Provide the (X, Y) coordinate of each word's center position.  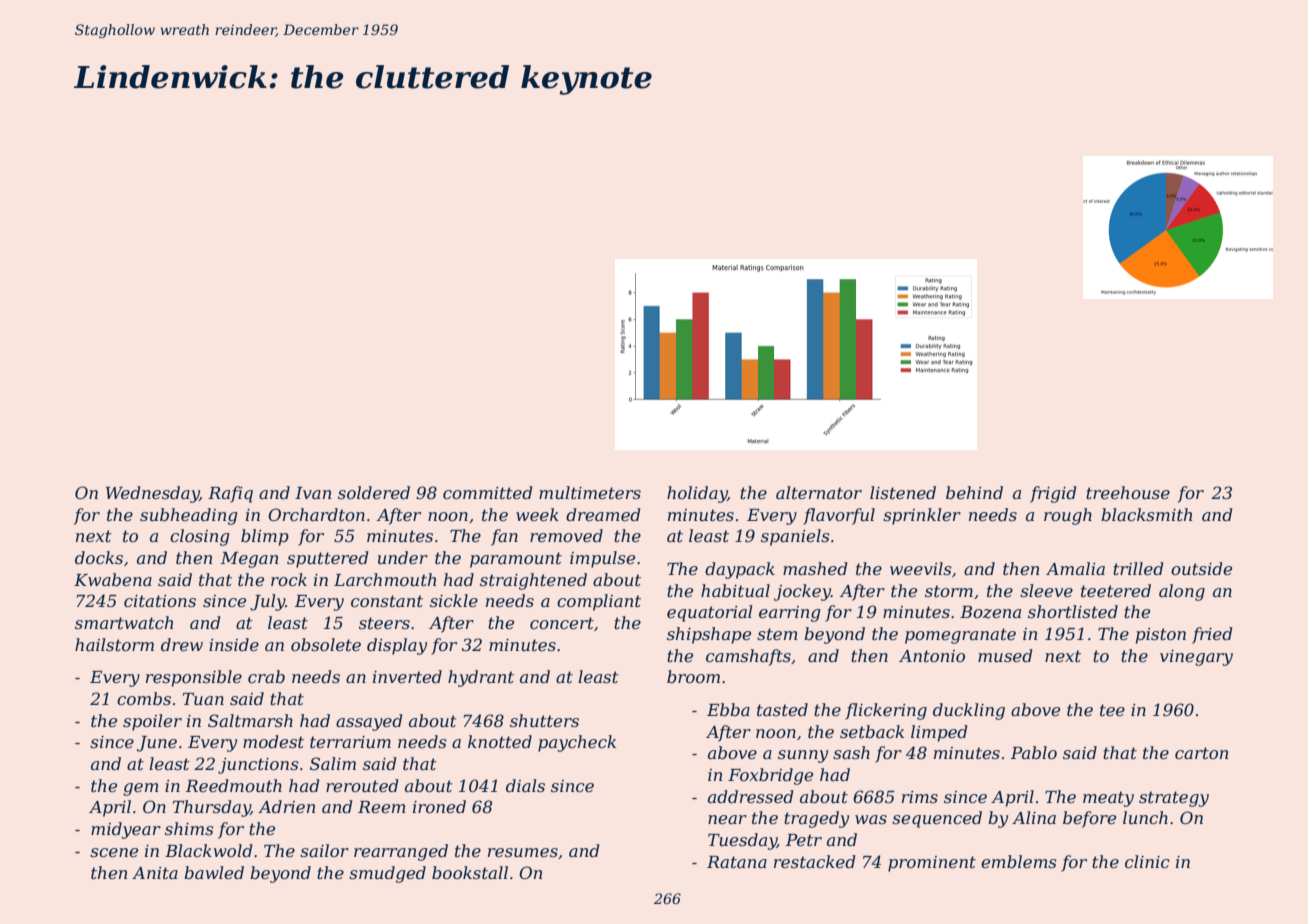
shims (189, 828)
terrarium (350, 742)
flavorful (839, 516)
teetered (1116, 590)
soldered (374, 492)
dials (525, 785)
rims (920, 797)
